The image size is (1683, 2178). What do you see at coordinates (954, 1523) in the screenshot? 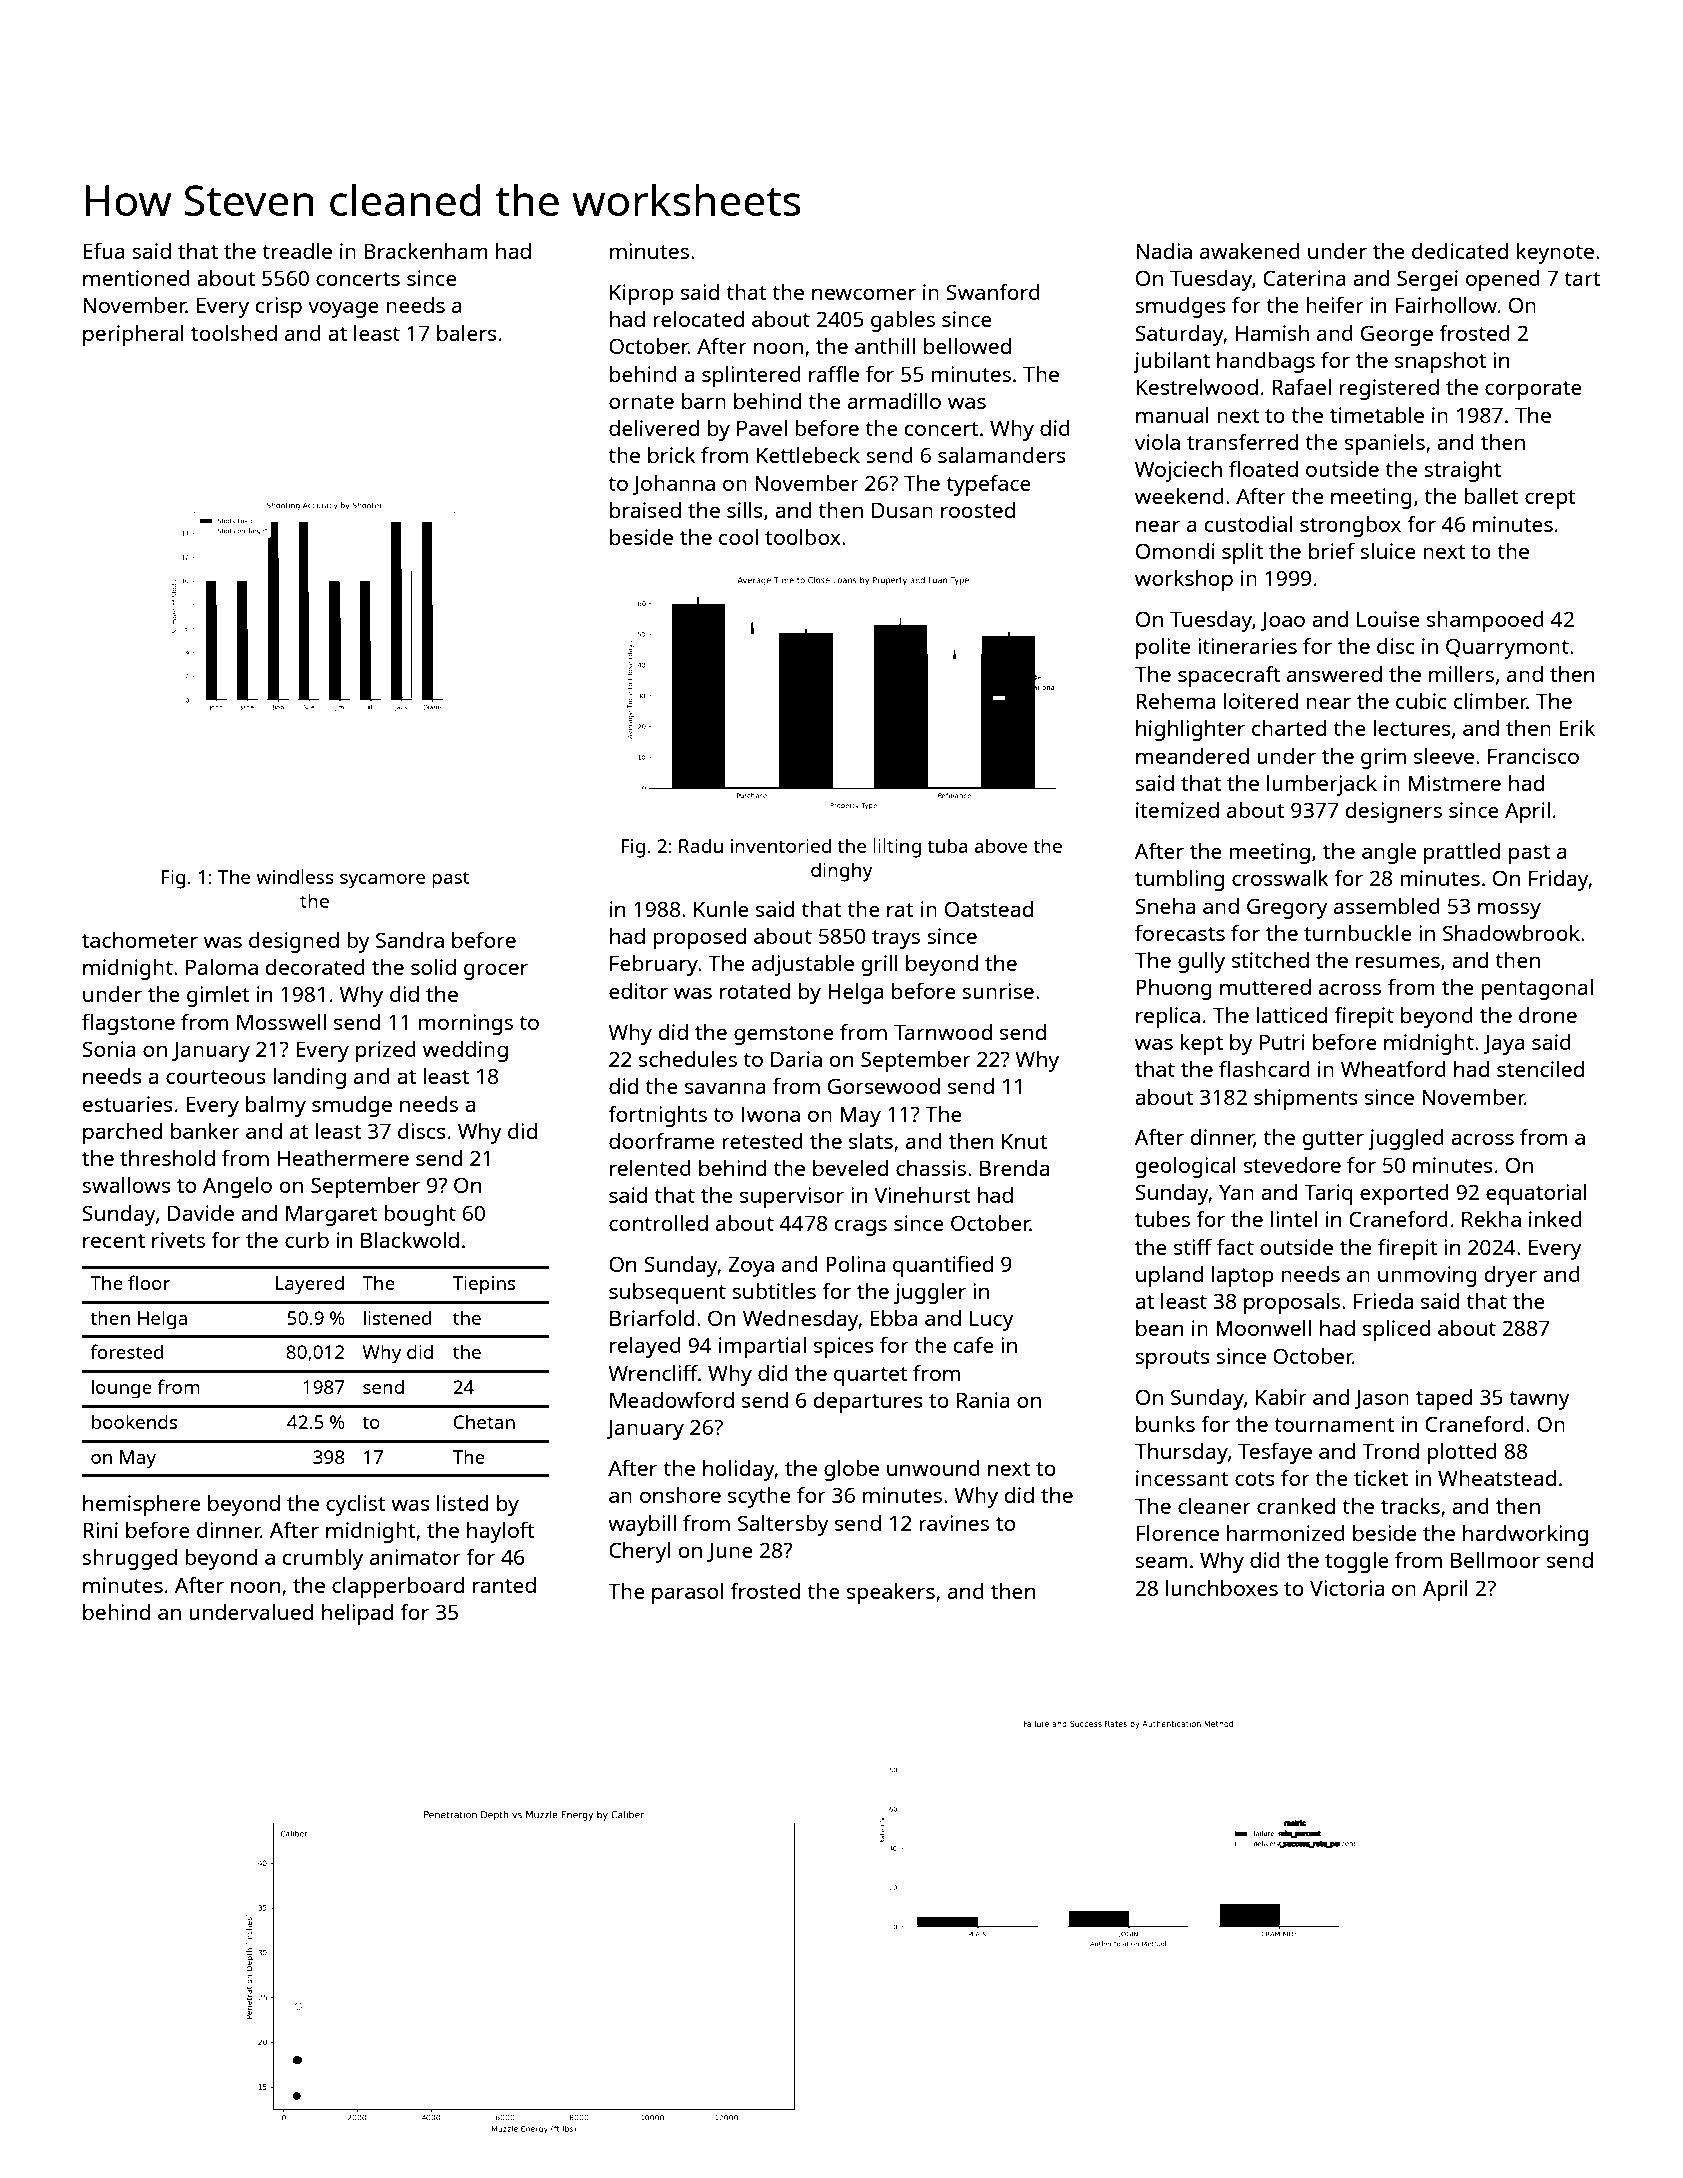
I see `ravines` at bounding box center [954, 1523].
